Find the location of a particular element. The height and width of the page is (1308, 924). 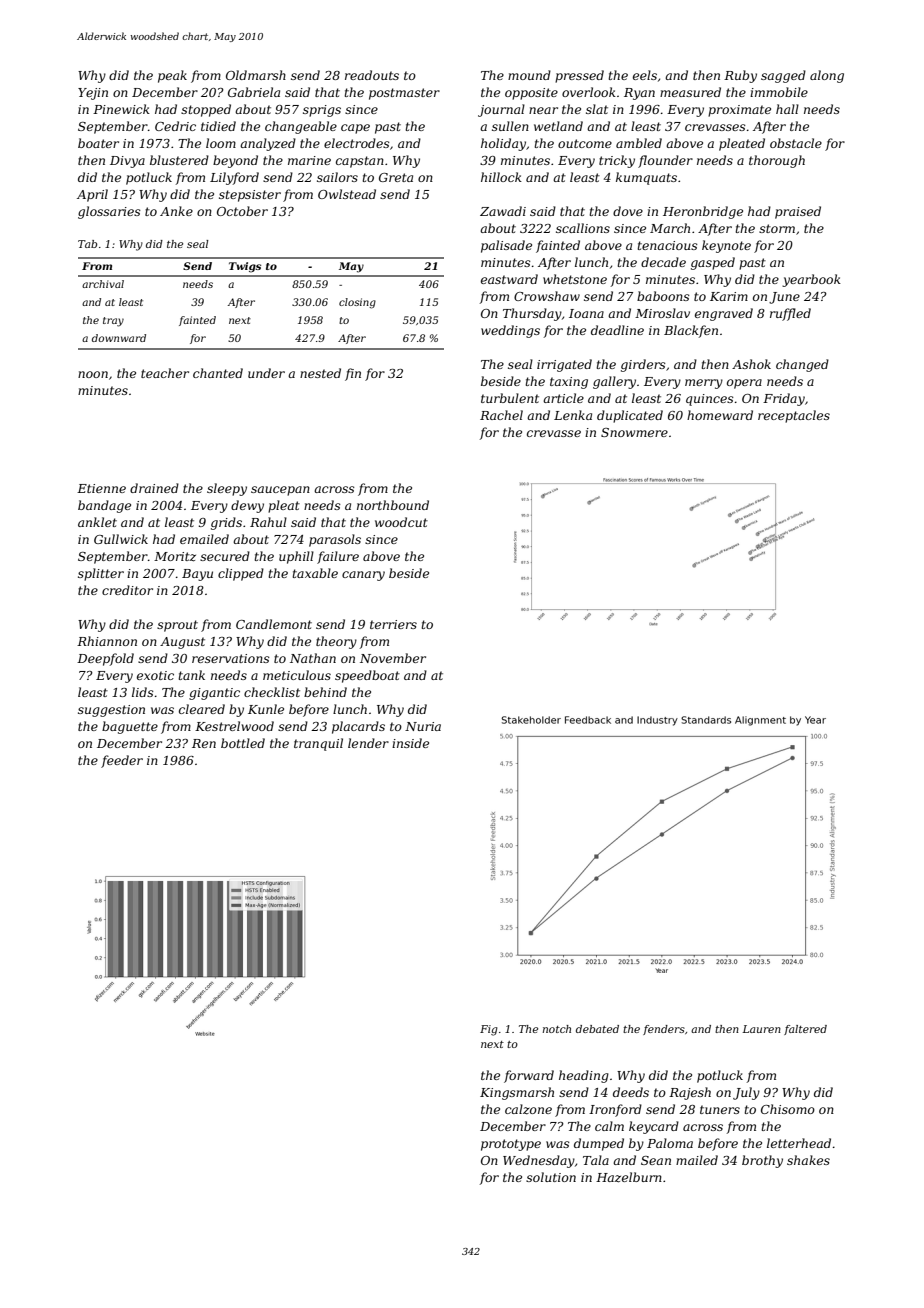

faltered is located at coordinates (805, 1030).
